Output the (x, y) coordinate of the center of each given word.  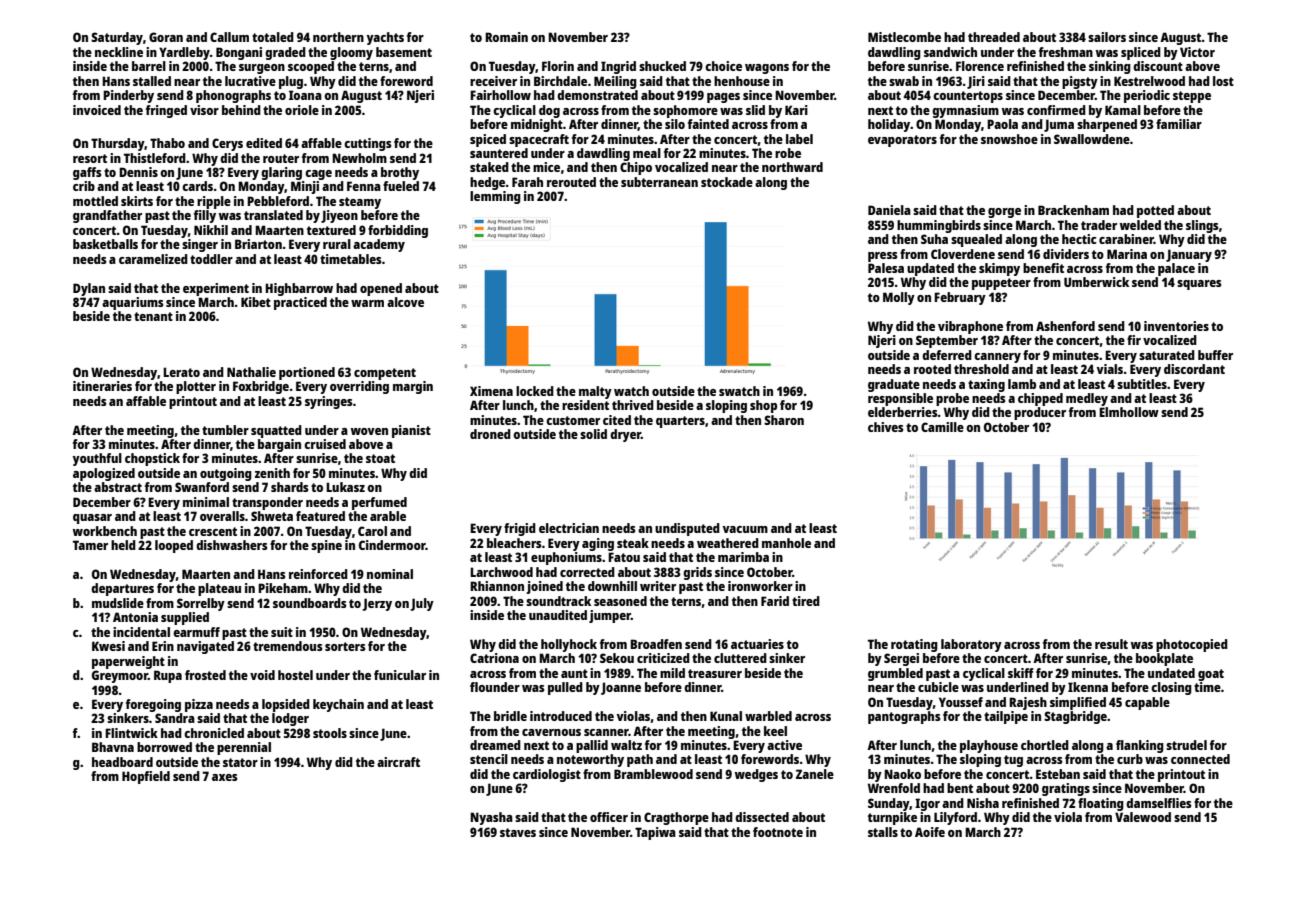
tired (806, 601)
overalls (222, 516)
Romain (506, 37)
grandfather (107, 216)
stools (330, 733)
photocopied (1192, 645)
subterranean (659, 182)
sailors (1107, 37)
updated (930, 269)
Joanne (621, 688)
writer (658, 586)
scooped (311, 67)
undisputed (687, 529)
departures (122, 589)
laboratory (971, 645)
